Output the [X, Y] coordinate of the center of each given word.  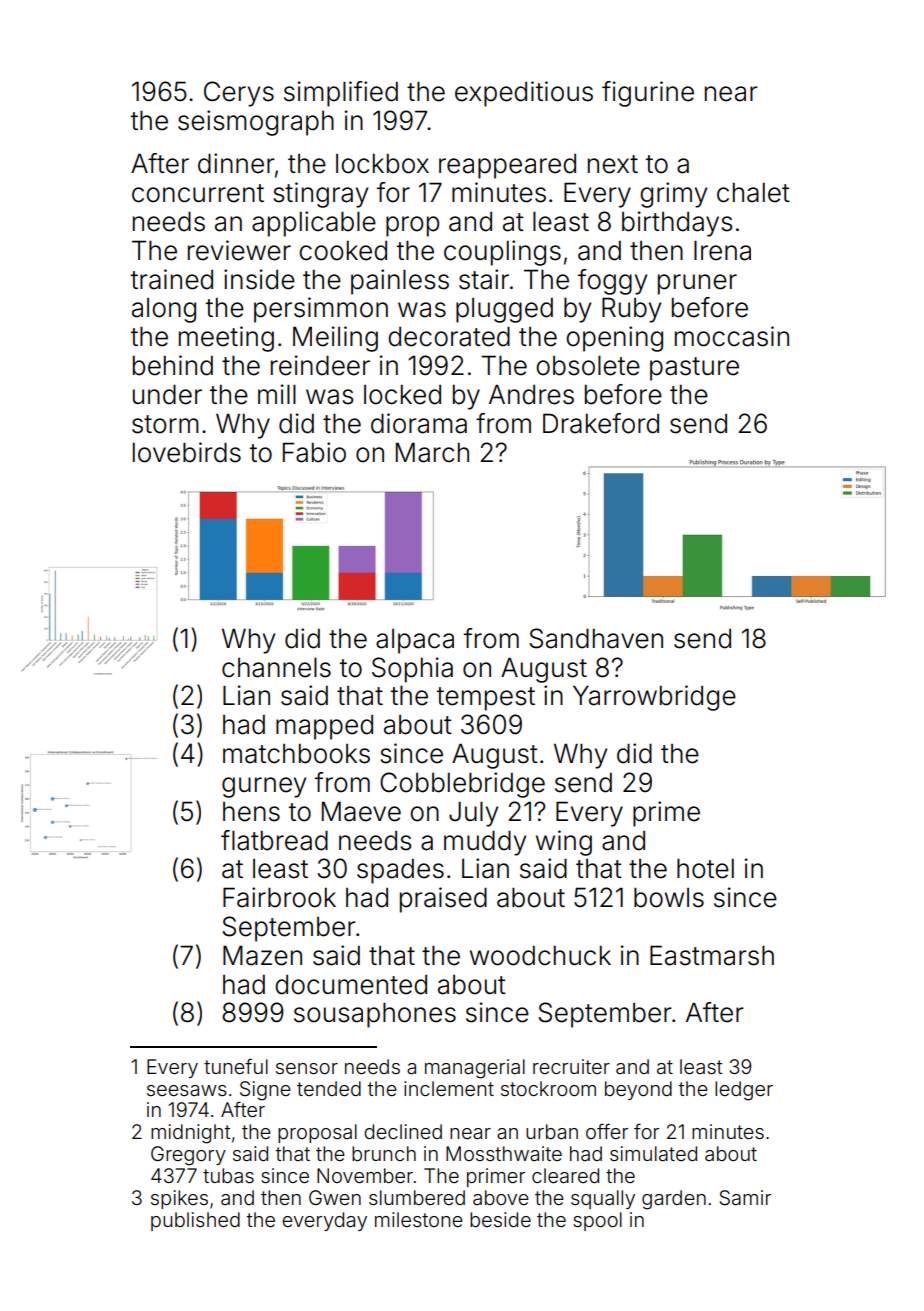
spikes [179, 1199]
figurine [648, 94]
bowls [669, 897]
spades [400, 871]
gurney [264, 787]
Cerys [239, 94]
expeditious [524, 94]
